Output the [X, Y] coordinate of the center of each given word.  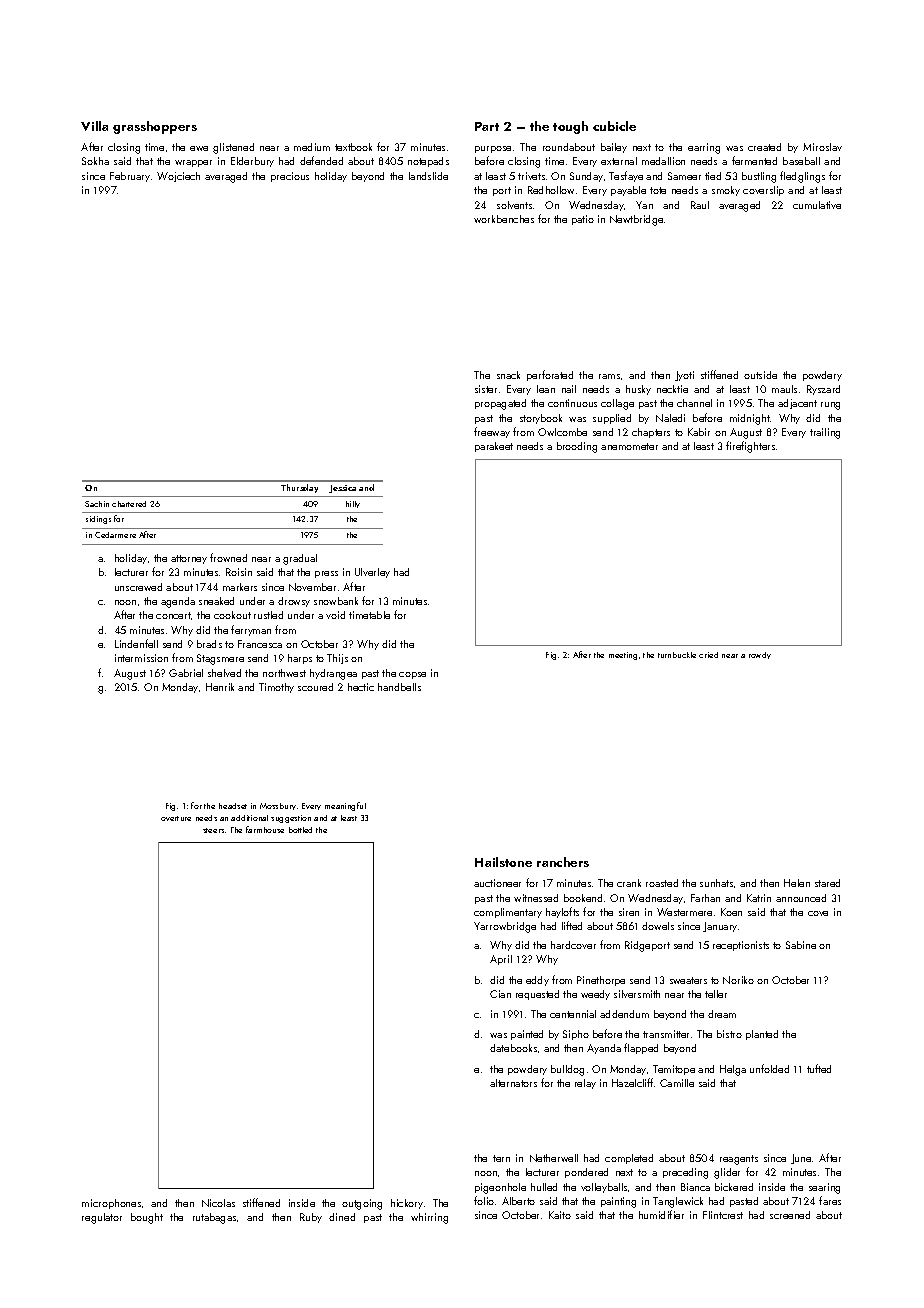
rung [830, 406]
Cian [500, 994]
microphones [111, 1204]
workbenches [504, 219]
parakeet [494, 447]
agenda [178, 602]
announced [801, 898]
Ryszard [823, 390]
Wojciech [178, 177]
